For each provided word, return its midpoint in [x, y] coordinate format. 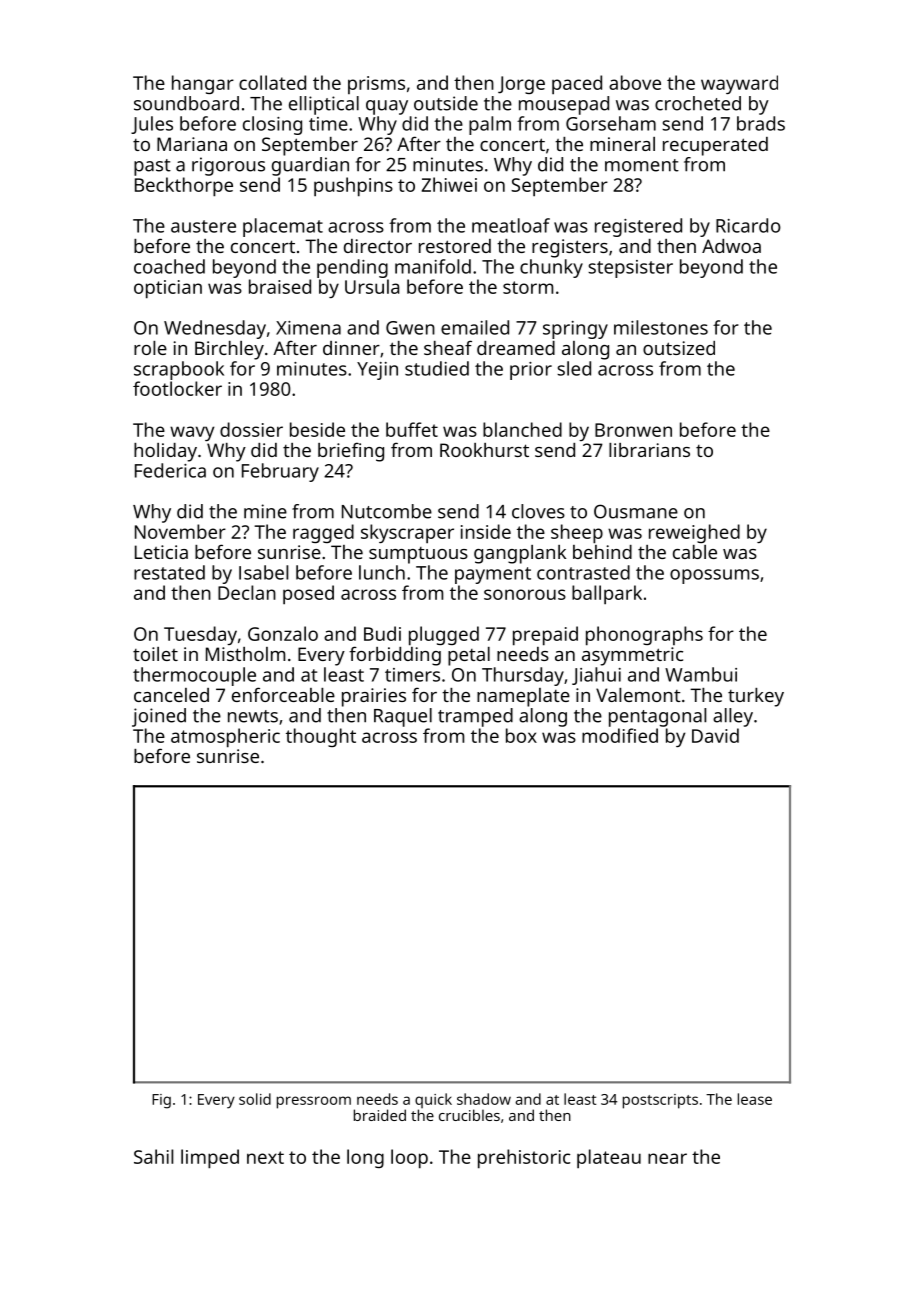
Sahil [153, 1156]
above [635, 82]
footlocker [177, 388]
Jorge [521, 85]
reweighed [694, 533]
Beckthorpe [184, 187]
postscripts [660, 1101]
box [521, 735]
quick [433, 1100]
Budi [382, 633]
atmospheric [225, 738]
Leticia [161, 552]
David [715, 735]
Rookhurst [484, 450]
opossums [714, 576]
